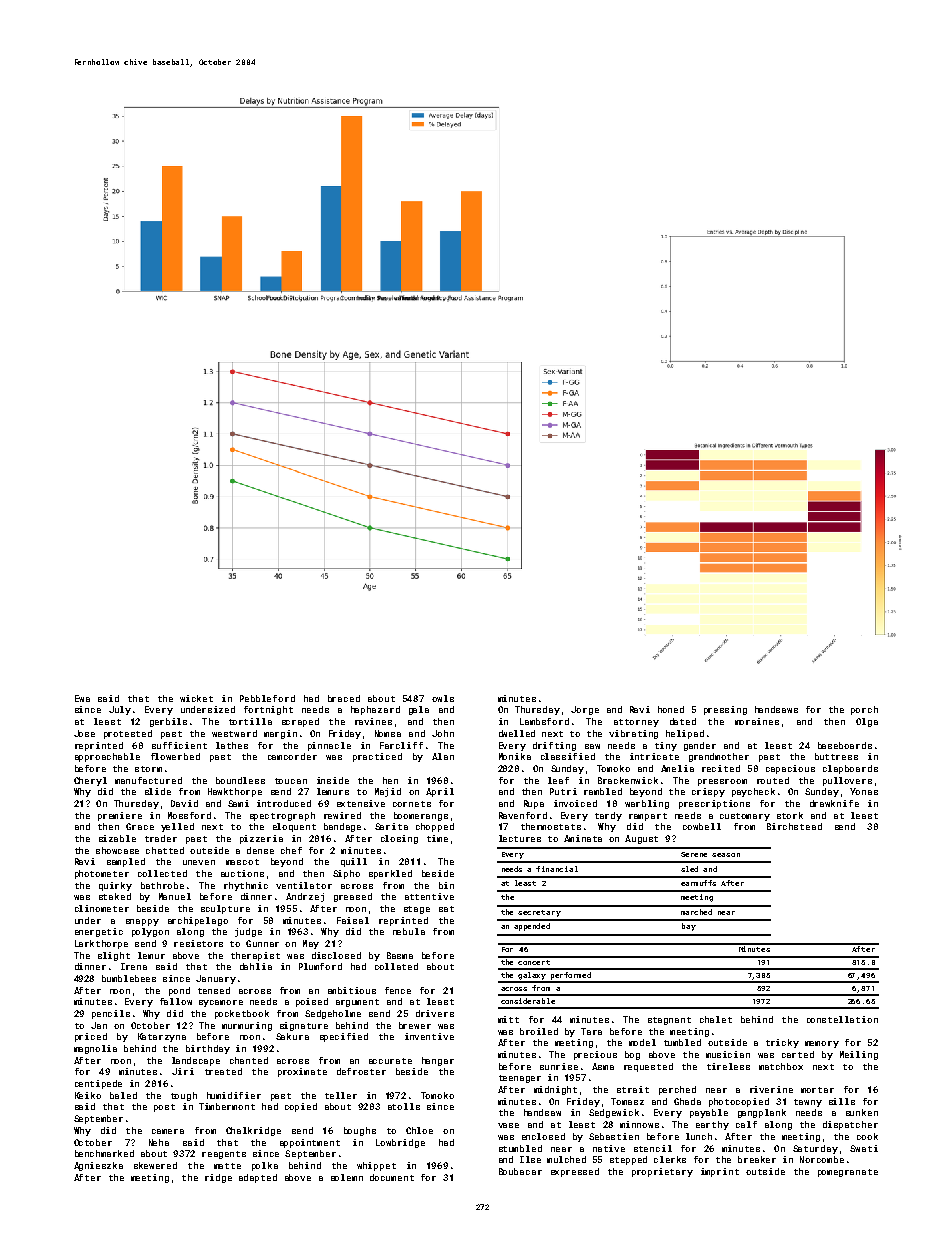  Describe the element at coordinates (175, 756) in the page. I see `flowerbed` at that location.
